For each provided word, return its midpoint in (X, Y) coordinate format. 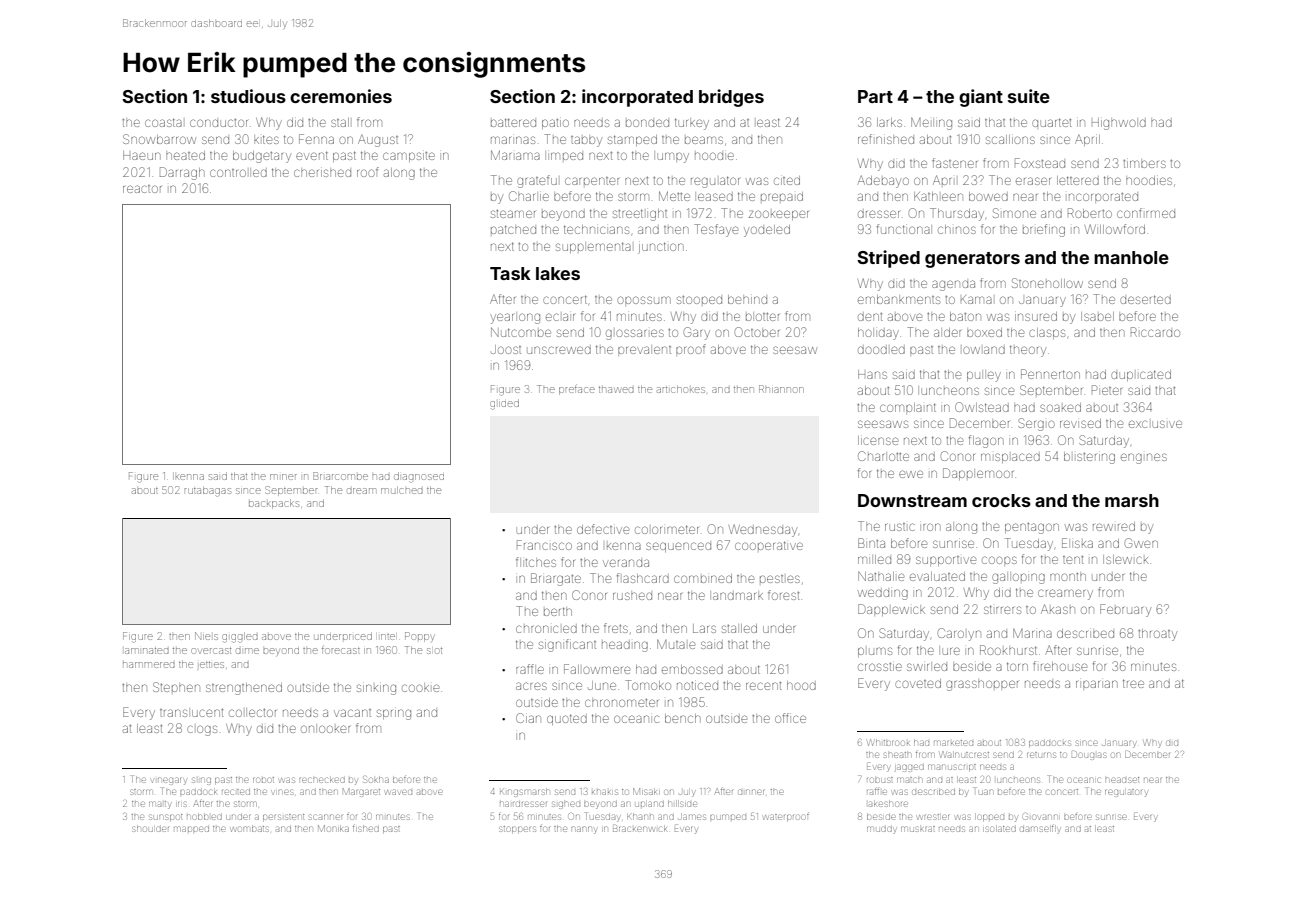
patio (555, 124)
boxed (984, 332)
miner (283, 477)
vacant (352, 713)
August (378, 141)
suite (1029, 96)
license (878, 440)
